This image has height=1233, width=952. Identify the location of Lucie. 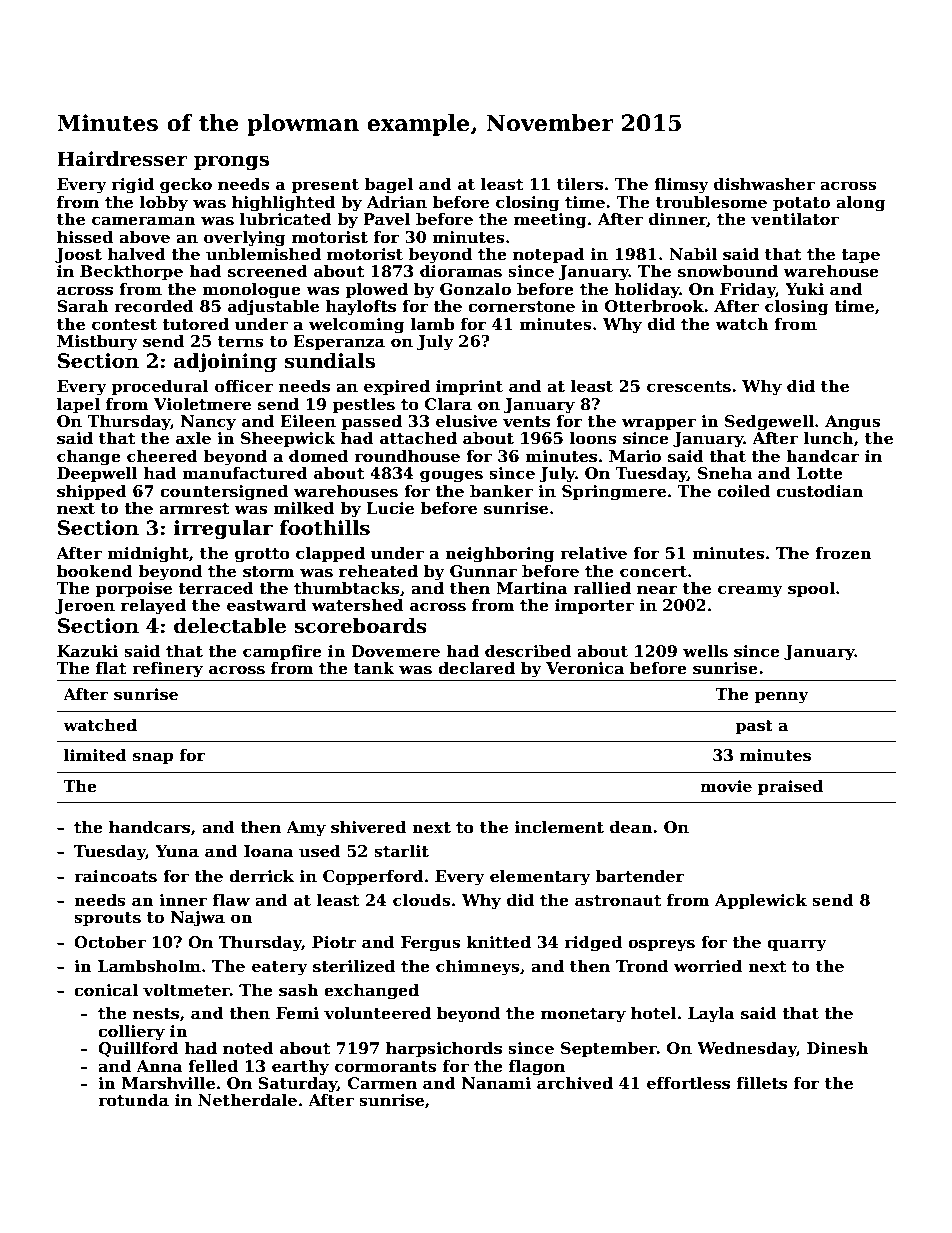
(390, 508).
